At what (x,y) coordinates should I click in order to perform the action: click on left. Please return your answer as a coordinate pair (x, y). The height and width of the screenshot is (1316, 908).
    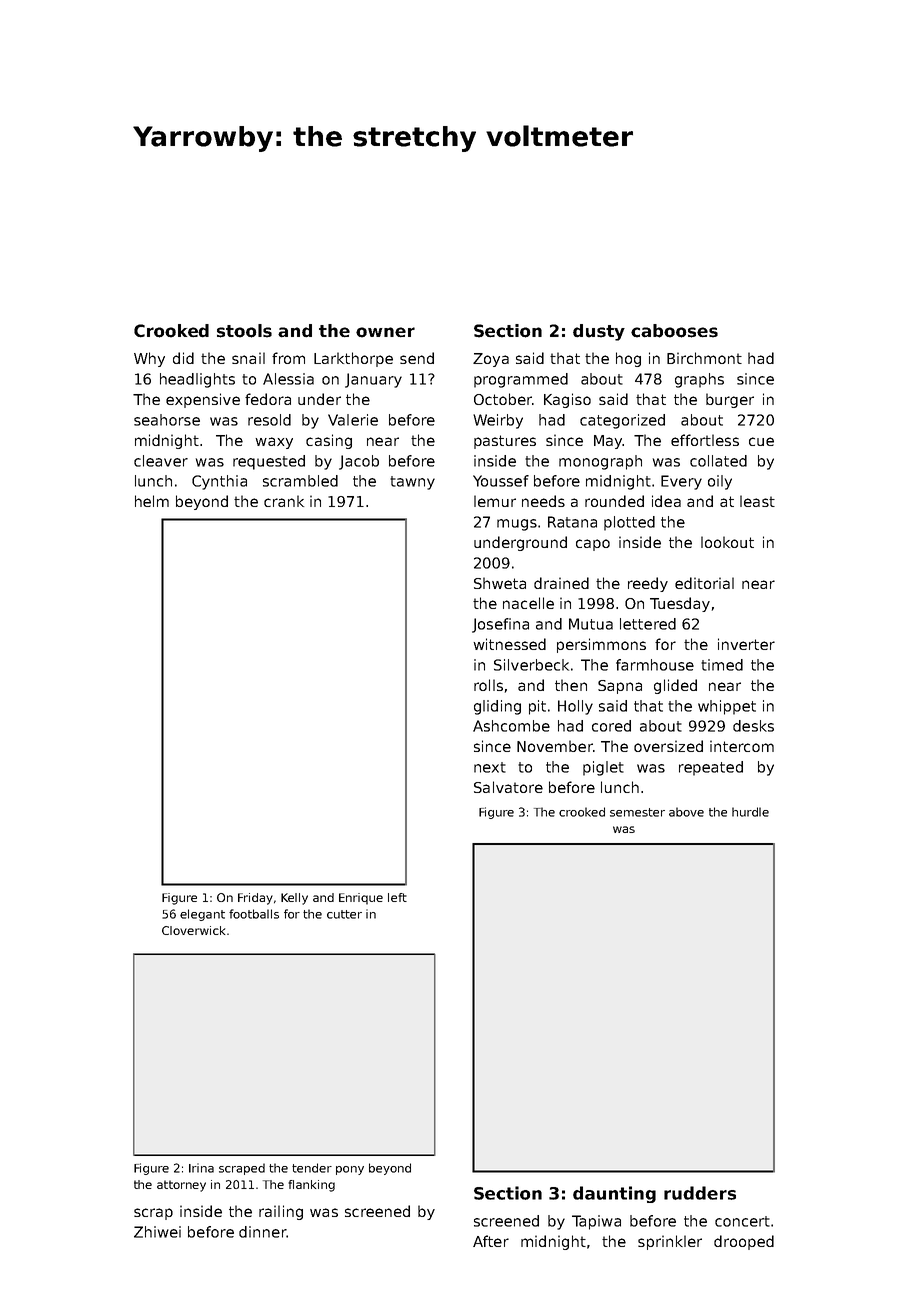
    Looking at the image, I should click on (397, 897).
